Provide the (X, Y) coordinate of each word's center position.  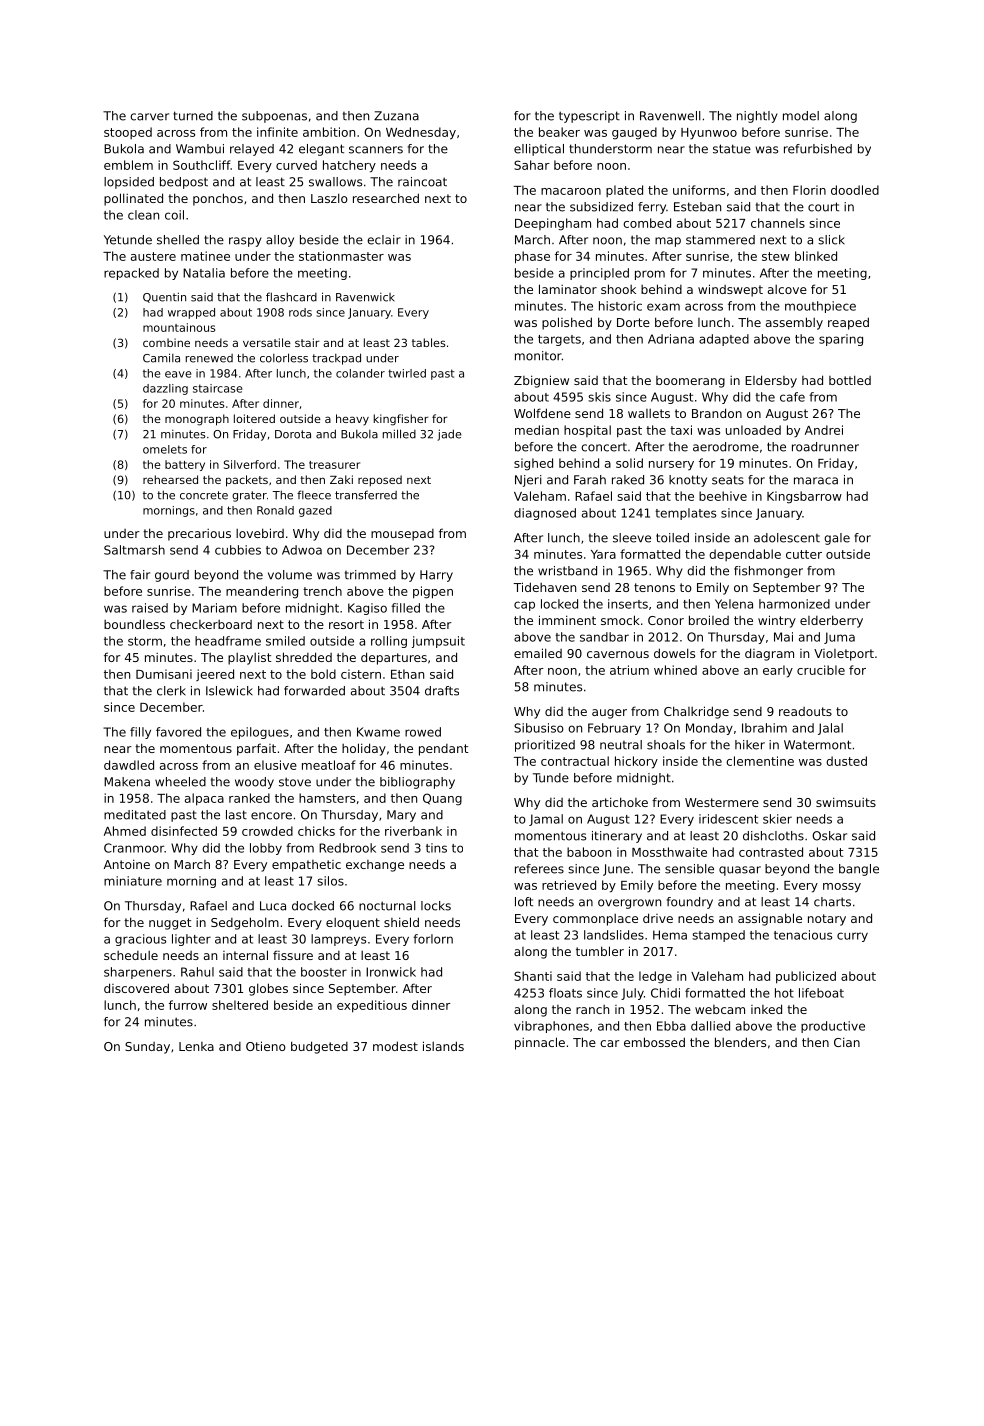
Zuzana (396, 116)
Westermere (722, 802)
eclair (384, 240)
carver (149, 117)
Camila (161, 358)
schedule (131, 955)
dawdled (129, 765)
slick (831, 240)
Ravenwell (670, 116)
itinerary (617, 837)
